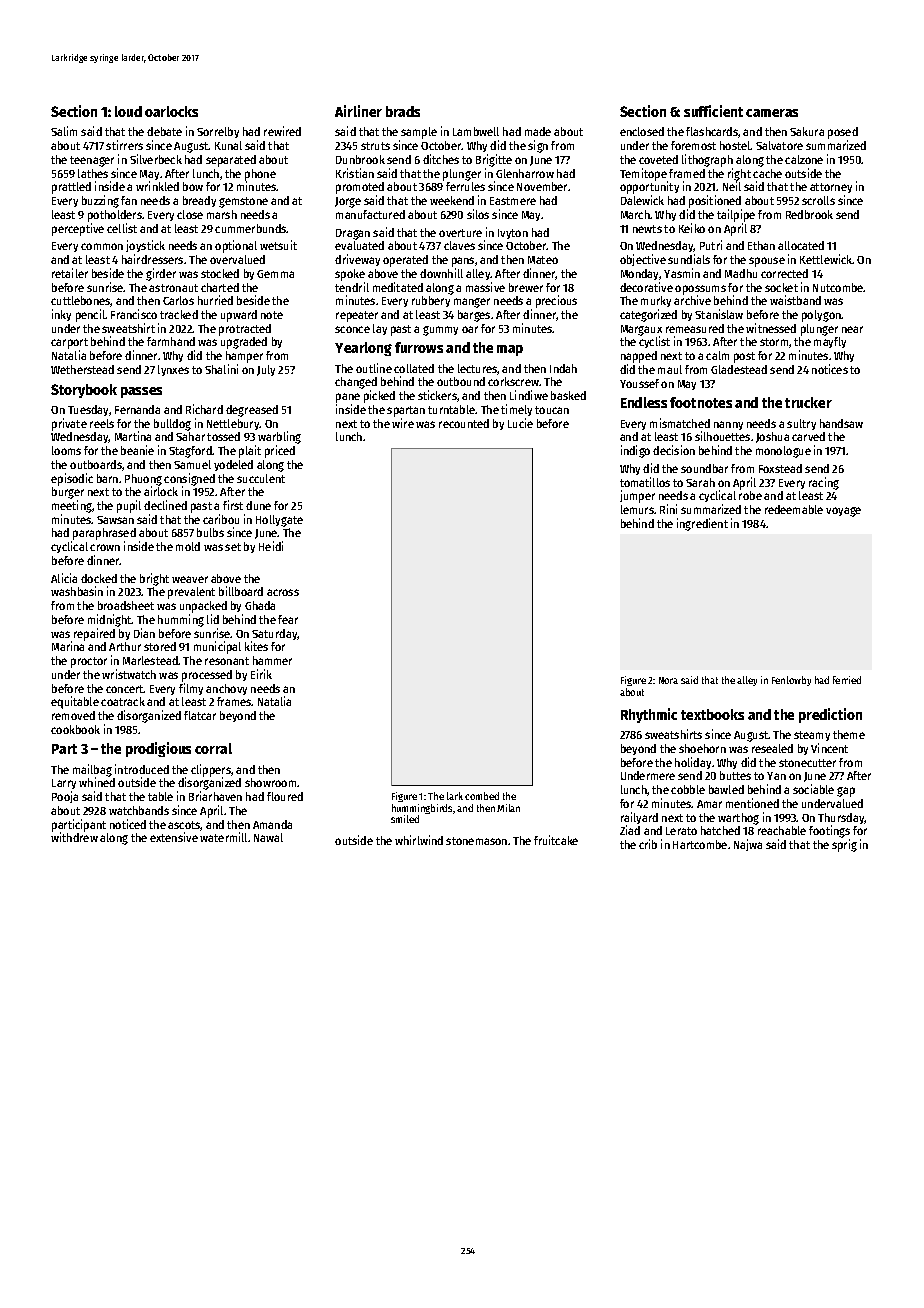  What do you see at coordinates (223, 837) in the page?
I see `watermill` at bounding box center [223, 837].
